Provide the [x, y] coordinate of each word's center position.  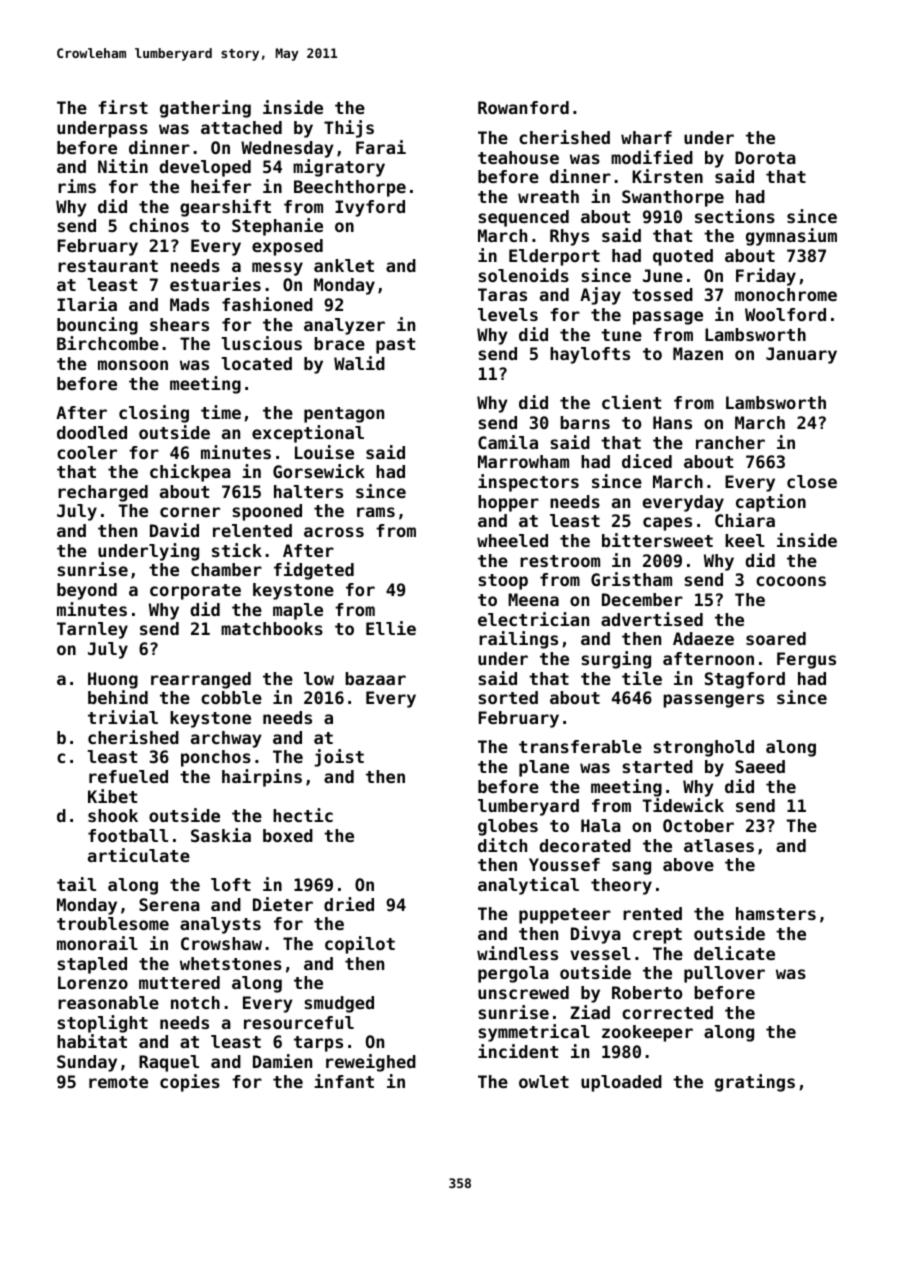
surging [616, 660]
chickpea [190, 473]
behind [118, 697]
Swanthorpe [673, 198]
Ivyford [370, 208]
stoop [503, 582]
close [812, 481]
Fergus [806, 660]
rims [77, 186]
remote [118, 1082]
